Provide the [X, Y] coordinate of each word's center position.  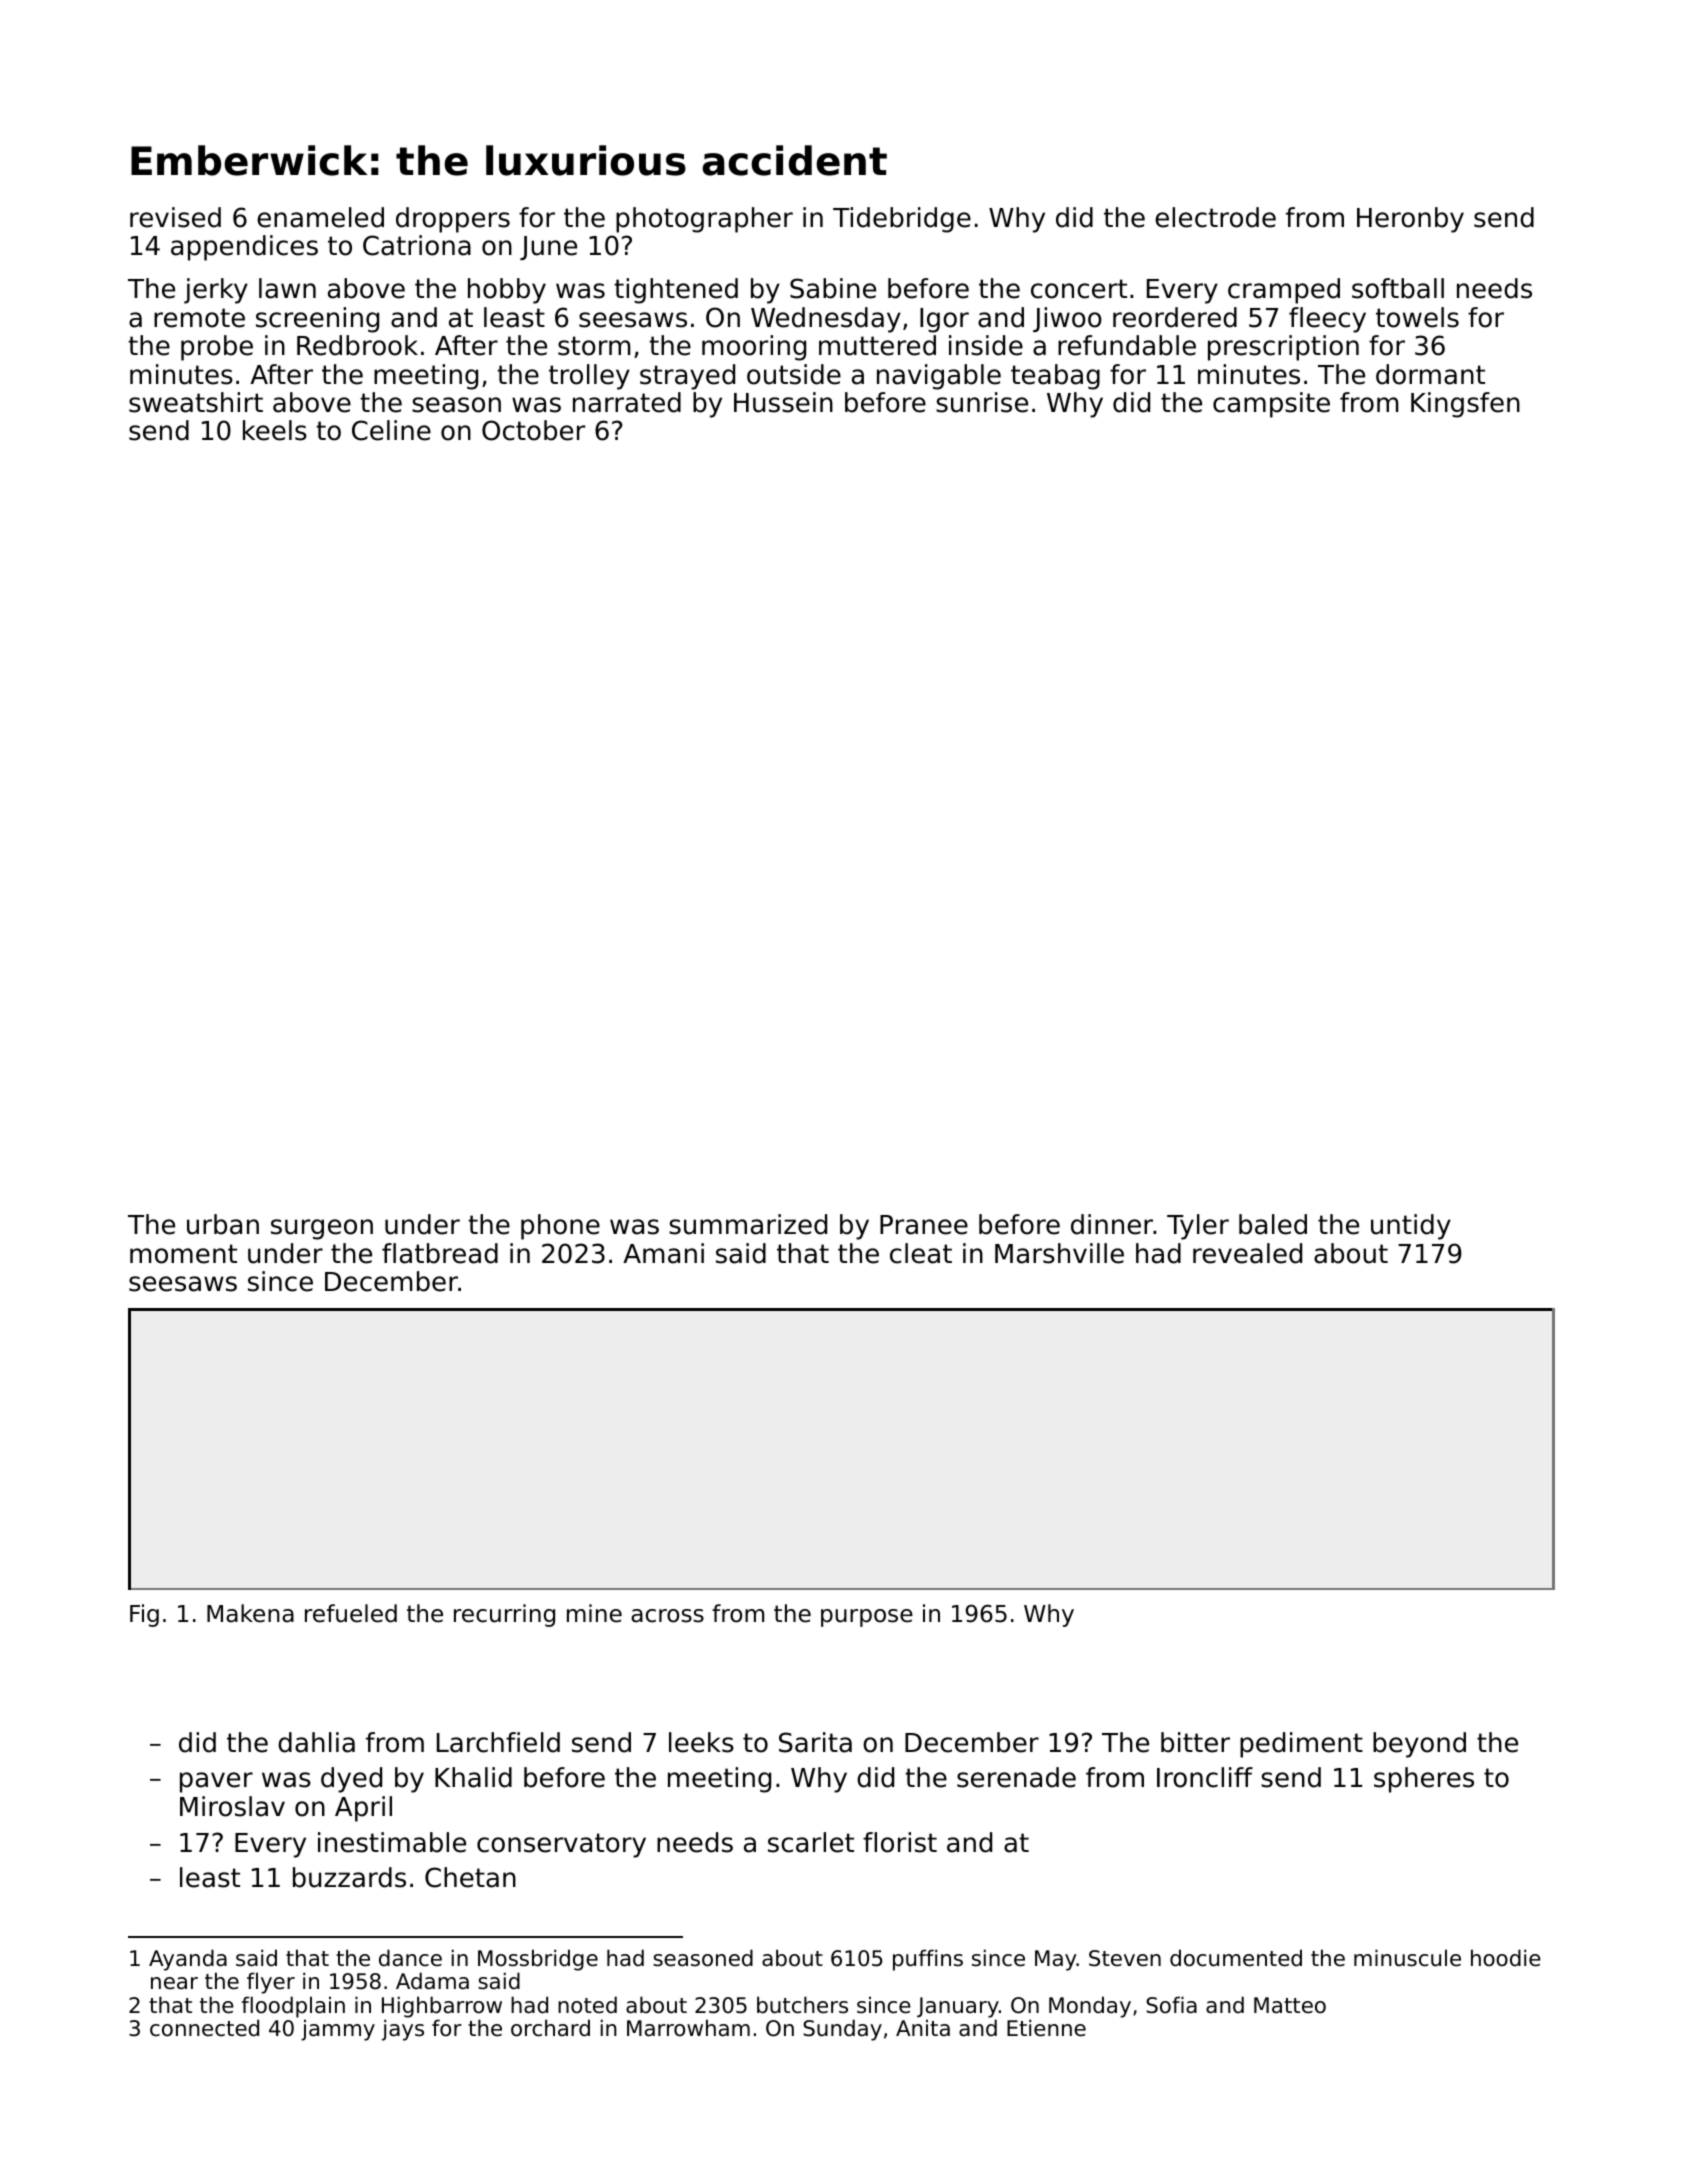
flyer [271, 1983]
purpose [867, 1618]
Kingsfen [1465, 405]
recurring [504, 1615]
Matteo [1290, 2005]
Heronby [1410, 220]
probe [217, 348]
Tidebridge [902, 220]
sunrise [982, 402]
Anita [923, 2028]
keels [275, 430]
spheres [1424, 1780]
